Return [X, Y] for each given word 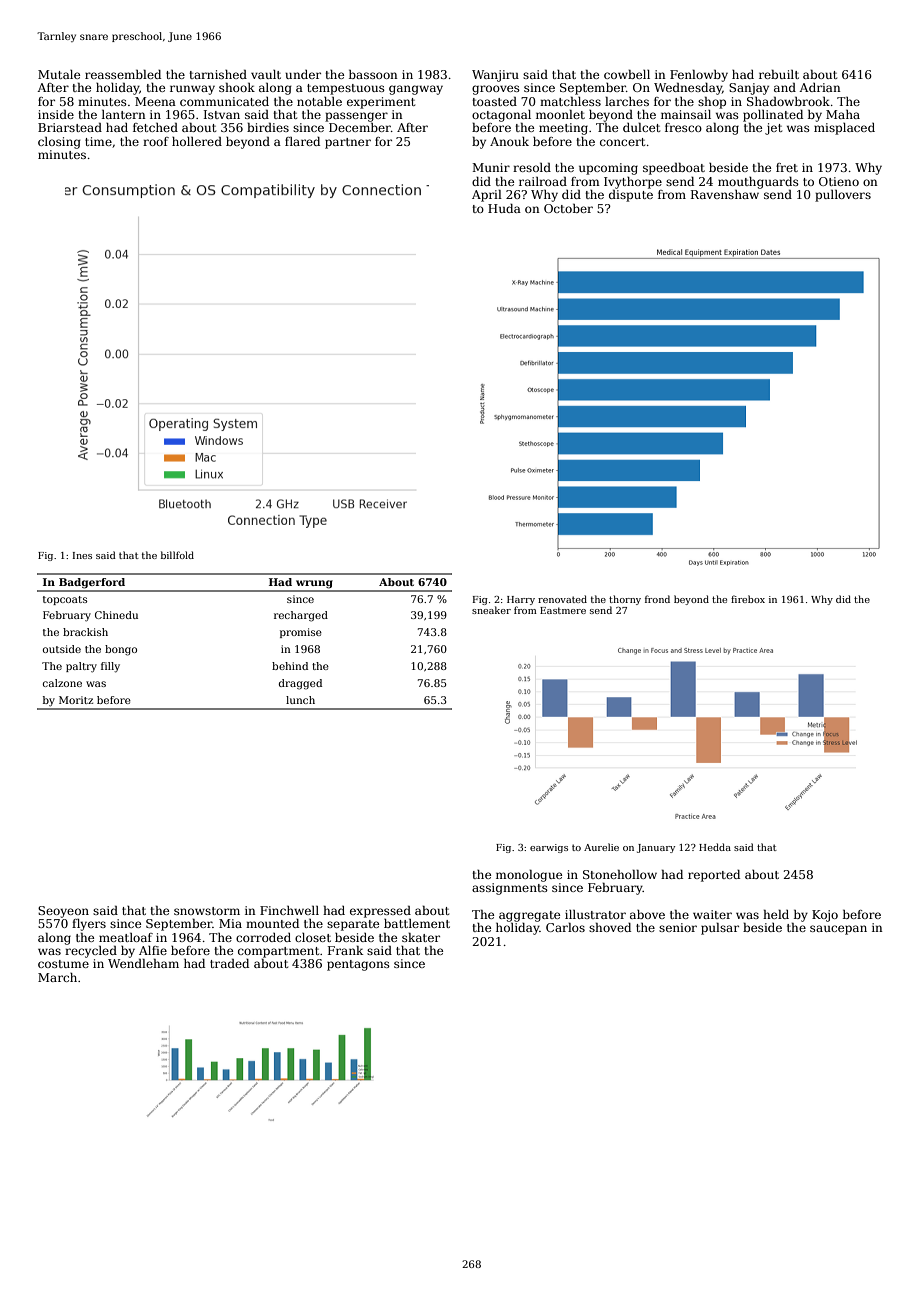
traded [229, 963]
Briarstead [70, 127]
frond [657, 599]
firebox [748, 599]
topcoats [65, 600]
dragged [300, 684]
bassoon [373, 74]
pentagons [358, 965]
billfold [177, 555]
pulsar [720, 929]
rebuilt [779, 74]
